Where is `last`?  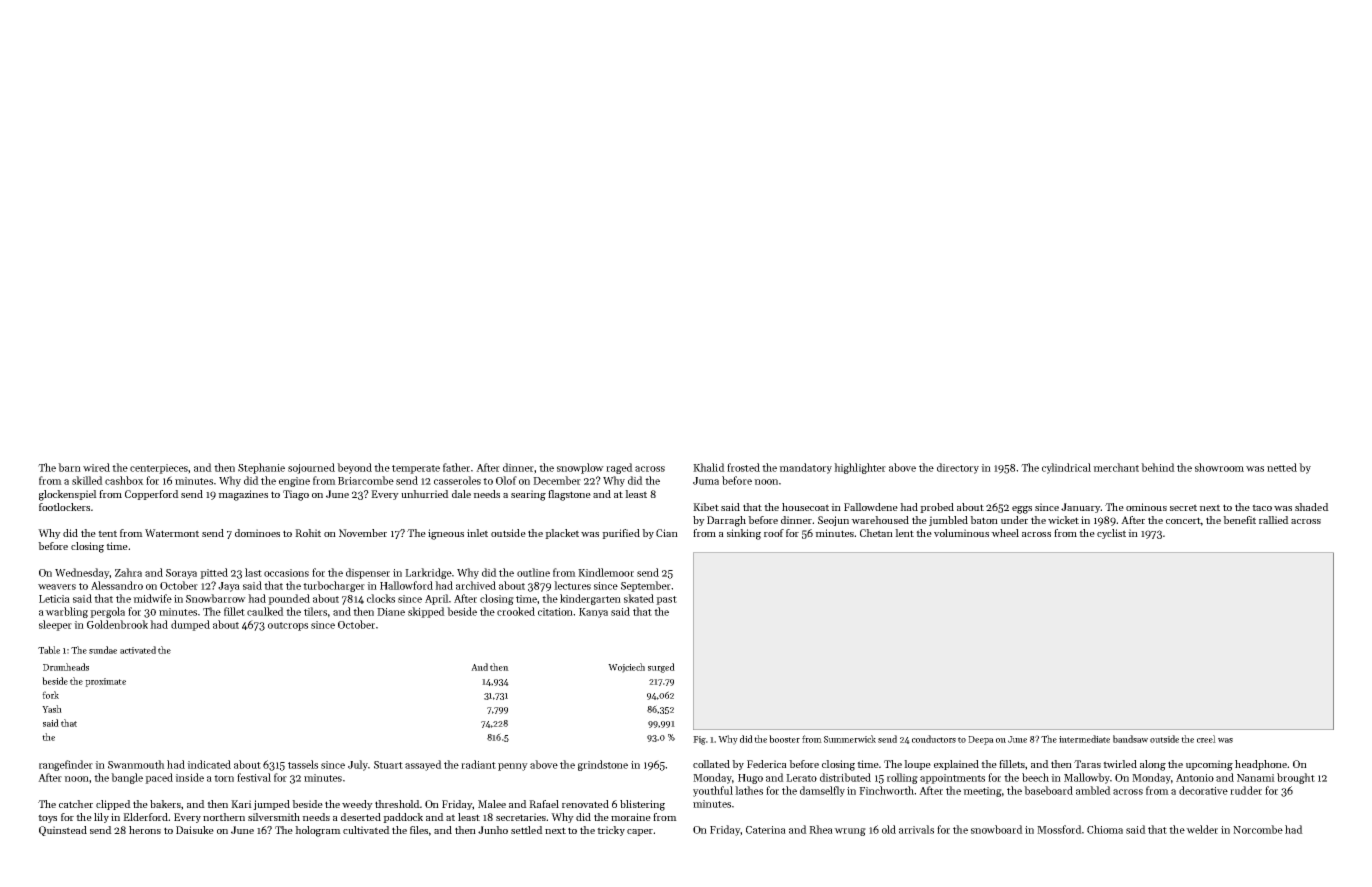
last is located at coordinates (253, 572).
